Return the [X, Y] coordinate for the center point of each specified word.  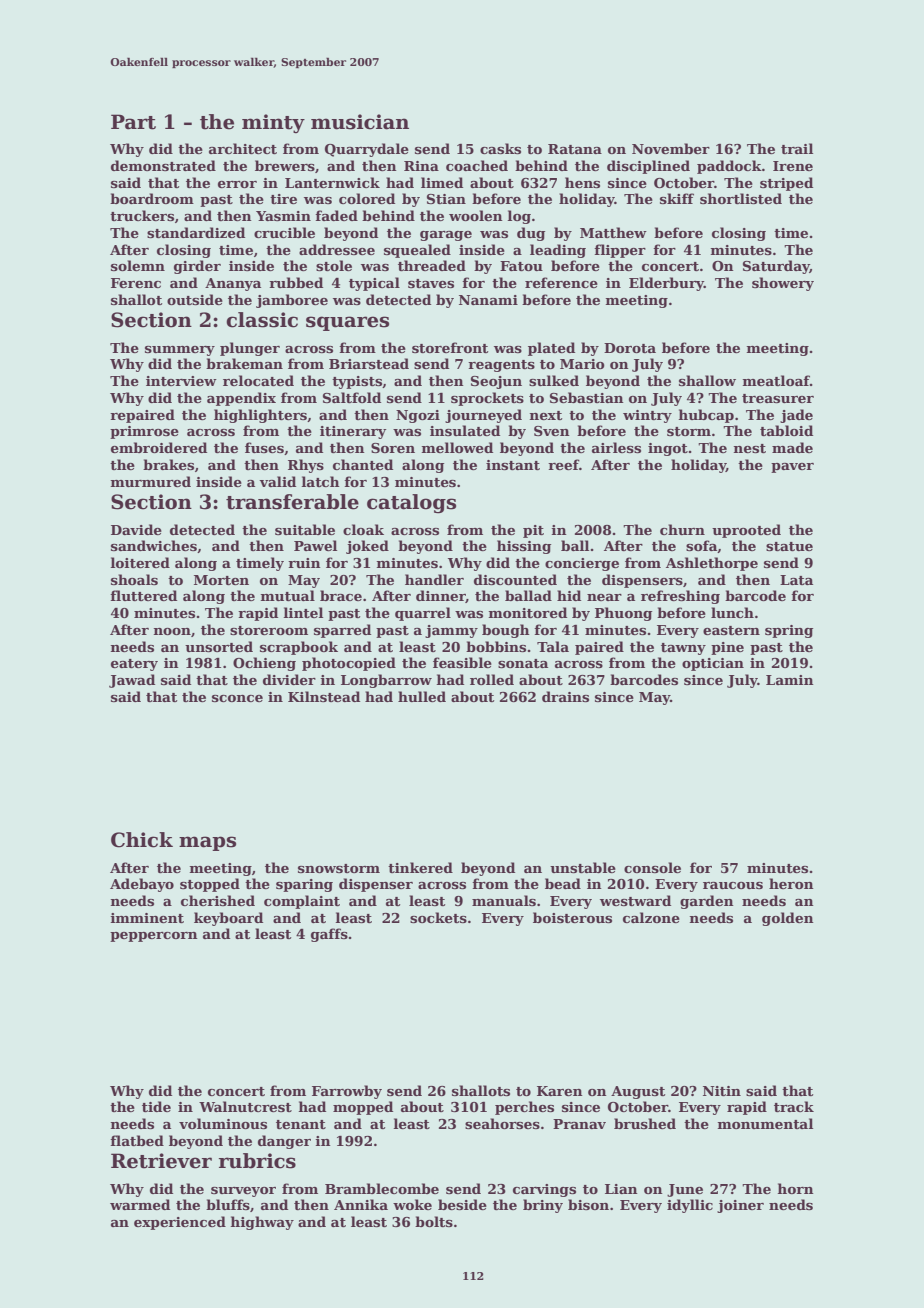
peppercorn [154, 937]
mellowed [457, 447]
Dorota [630, 348]
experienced [180, 1223]
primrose [144, 432]
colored [367, 198]
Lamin [790, 680]
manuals [504, 900]
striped [786, 184]
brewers [285, 165]
